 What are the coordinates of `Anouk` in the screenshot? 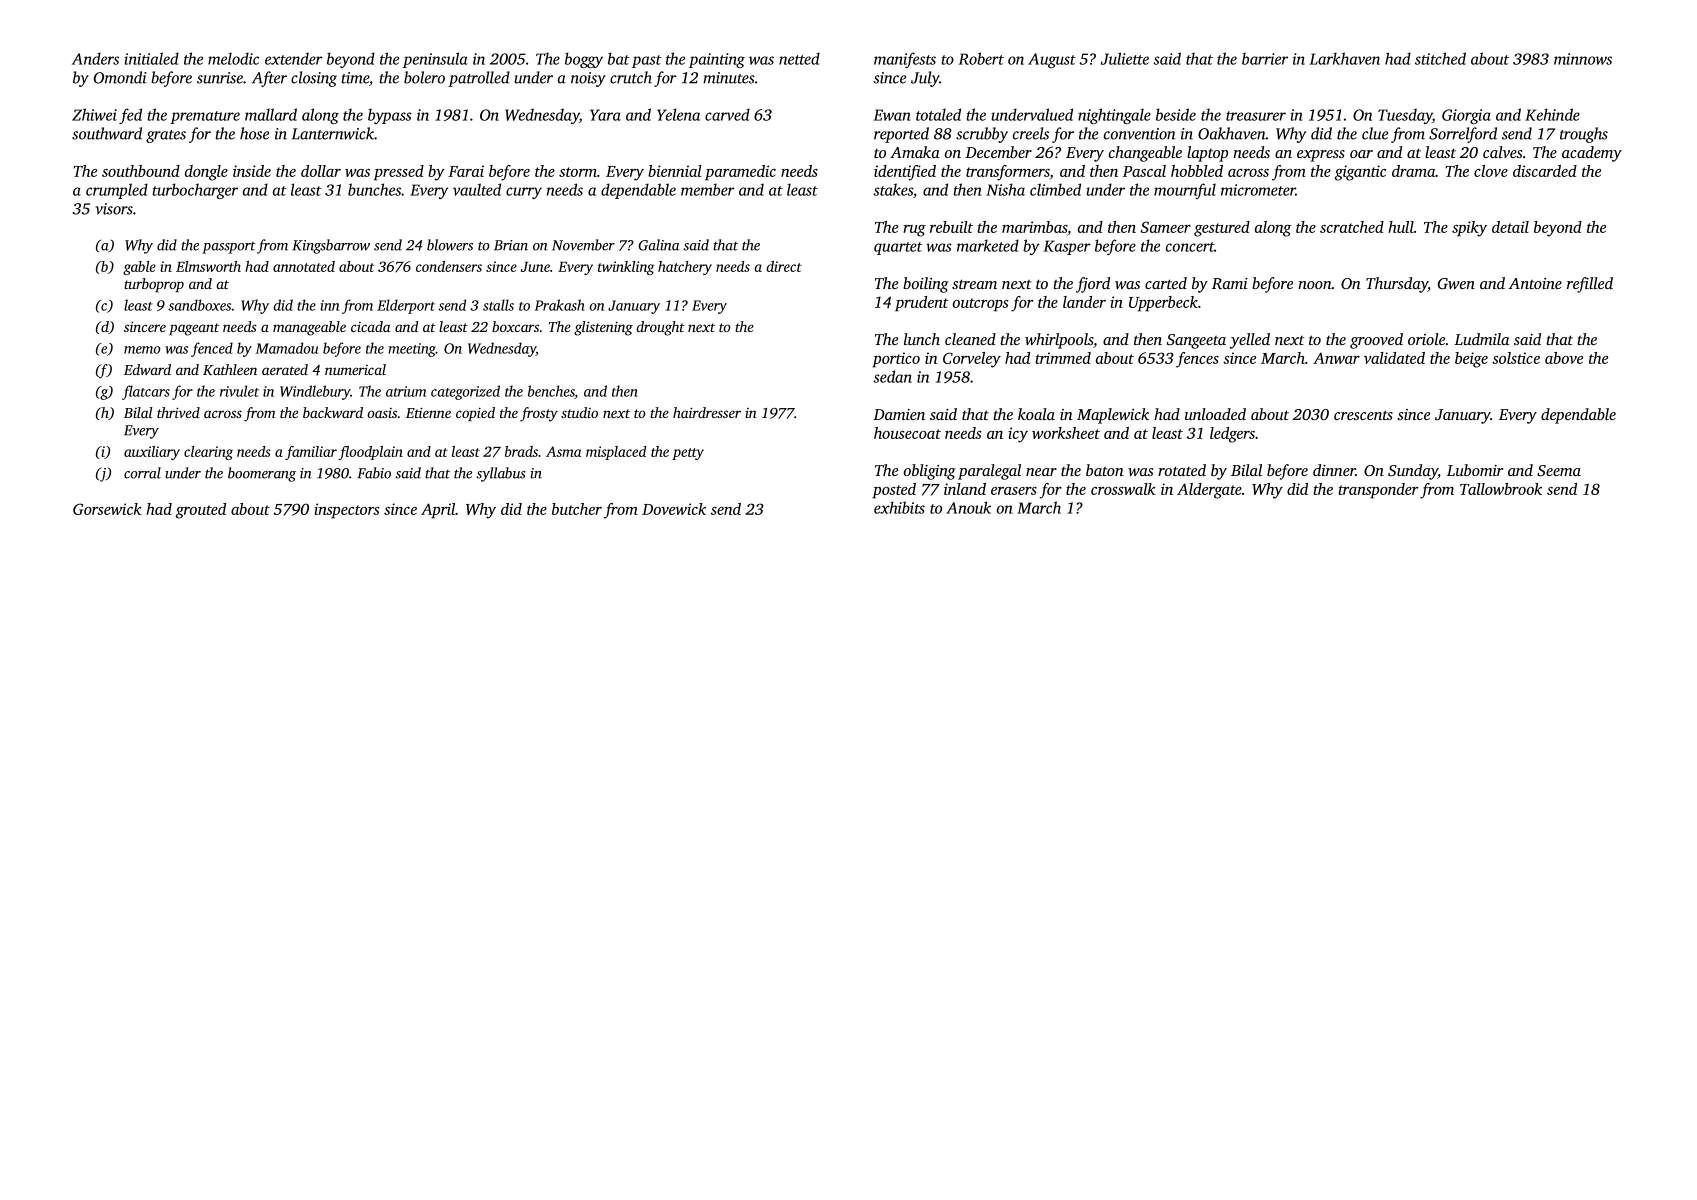 It's located at (968, 507).
